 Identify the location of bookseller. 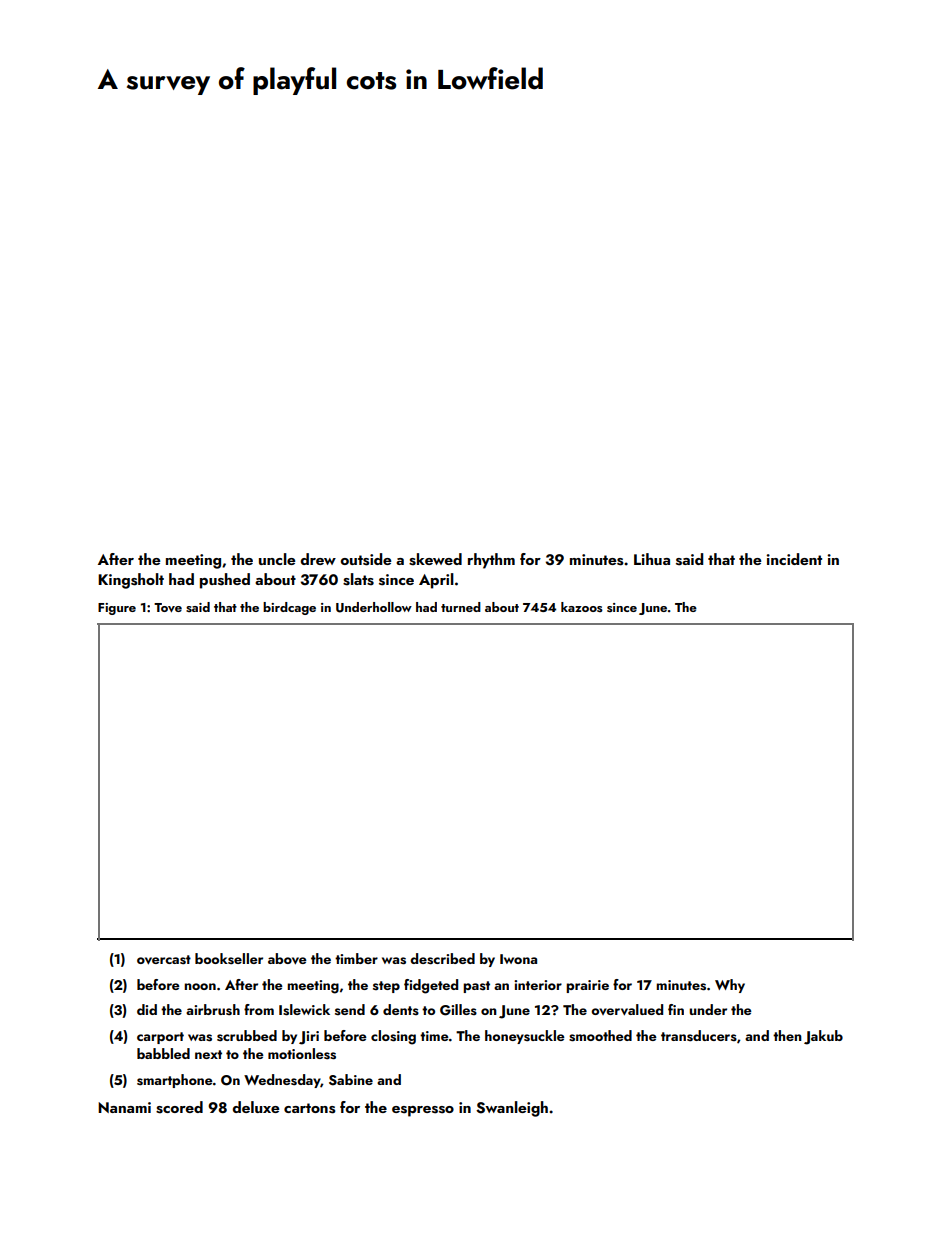
(229, 959).
